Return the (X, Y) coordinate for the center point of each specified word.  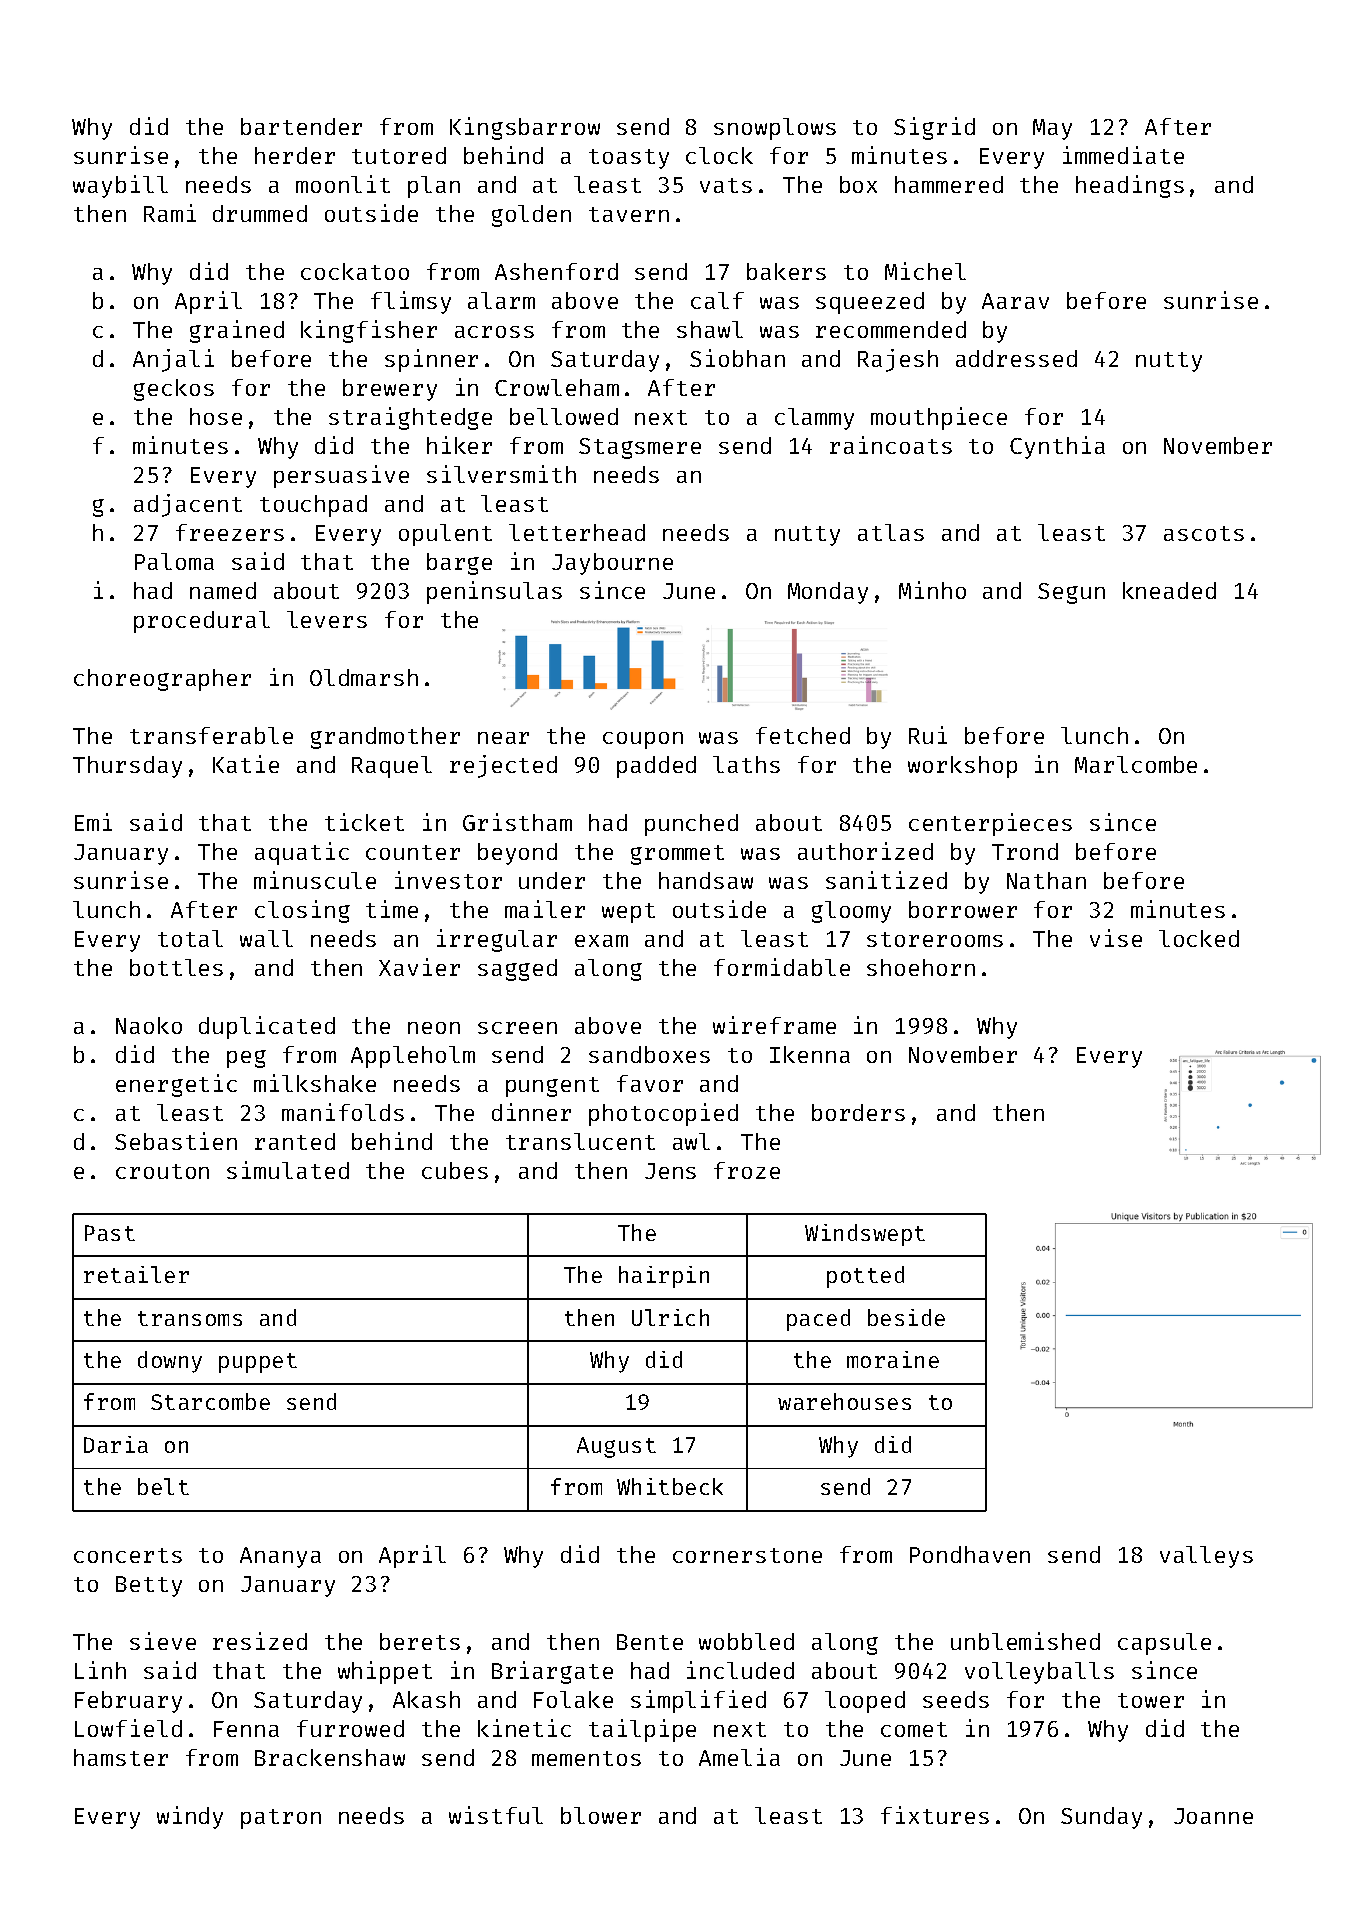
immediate (1123, 155)
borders (858, 1112)
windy (190, 1817)
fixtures (935, 1815)
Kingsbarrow (525, 128)
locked (1199, 938)
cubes (455, 1170)
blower (601, 1815)
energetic (176, 1085)
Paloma (174, 561)
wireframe (774, 1025)
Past (110, 1233)
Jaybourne (612, 564)
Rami (170, 213)
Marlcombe (1136, 764)
